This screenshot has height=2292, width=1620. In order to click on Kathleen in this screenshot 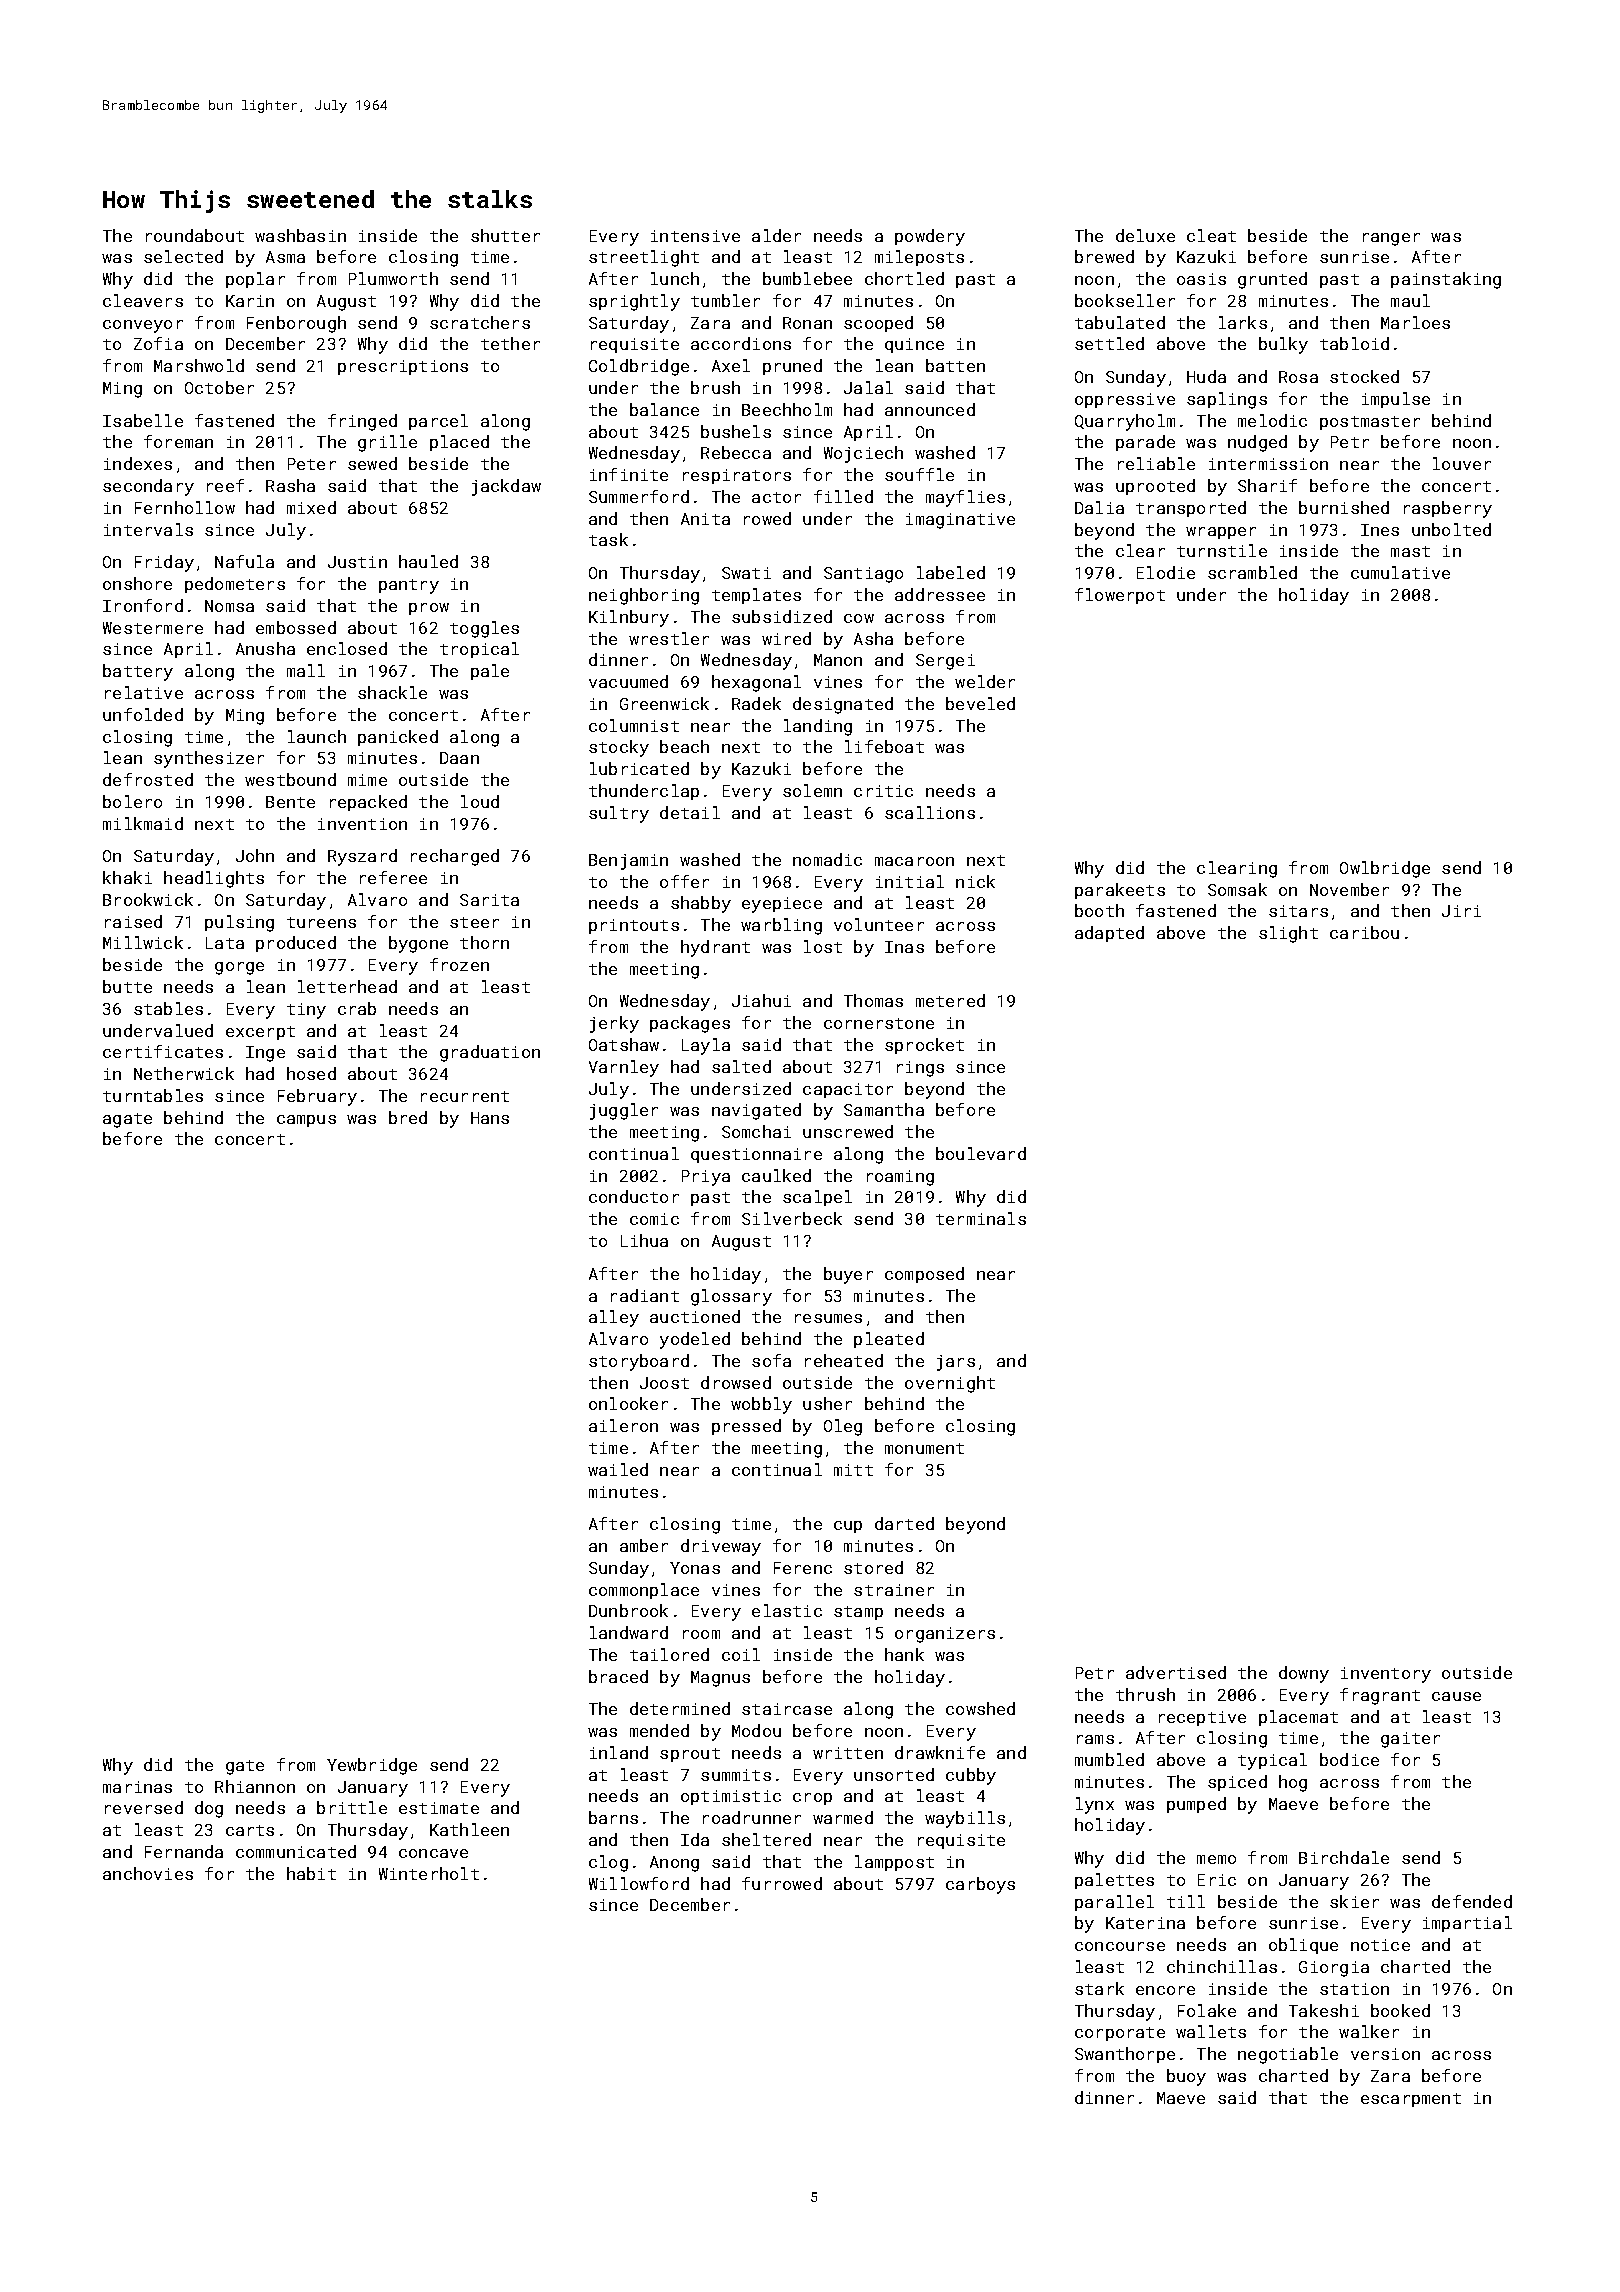, I will do `click(469, 1829)`.
